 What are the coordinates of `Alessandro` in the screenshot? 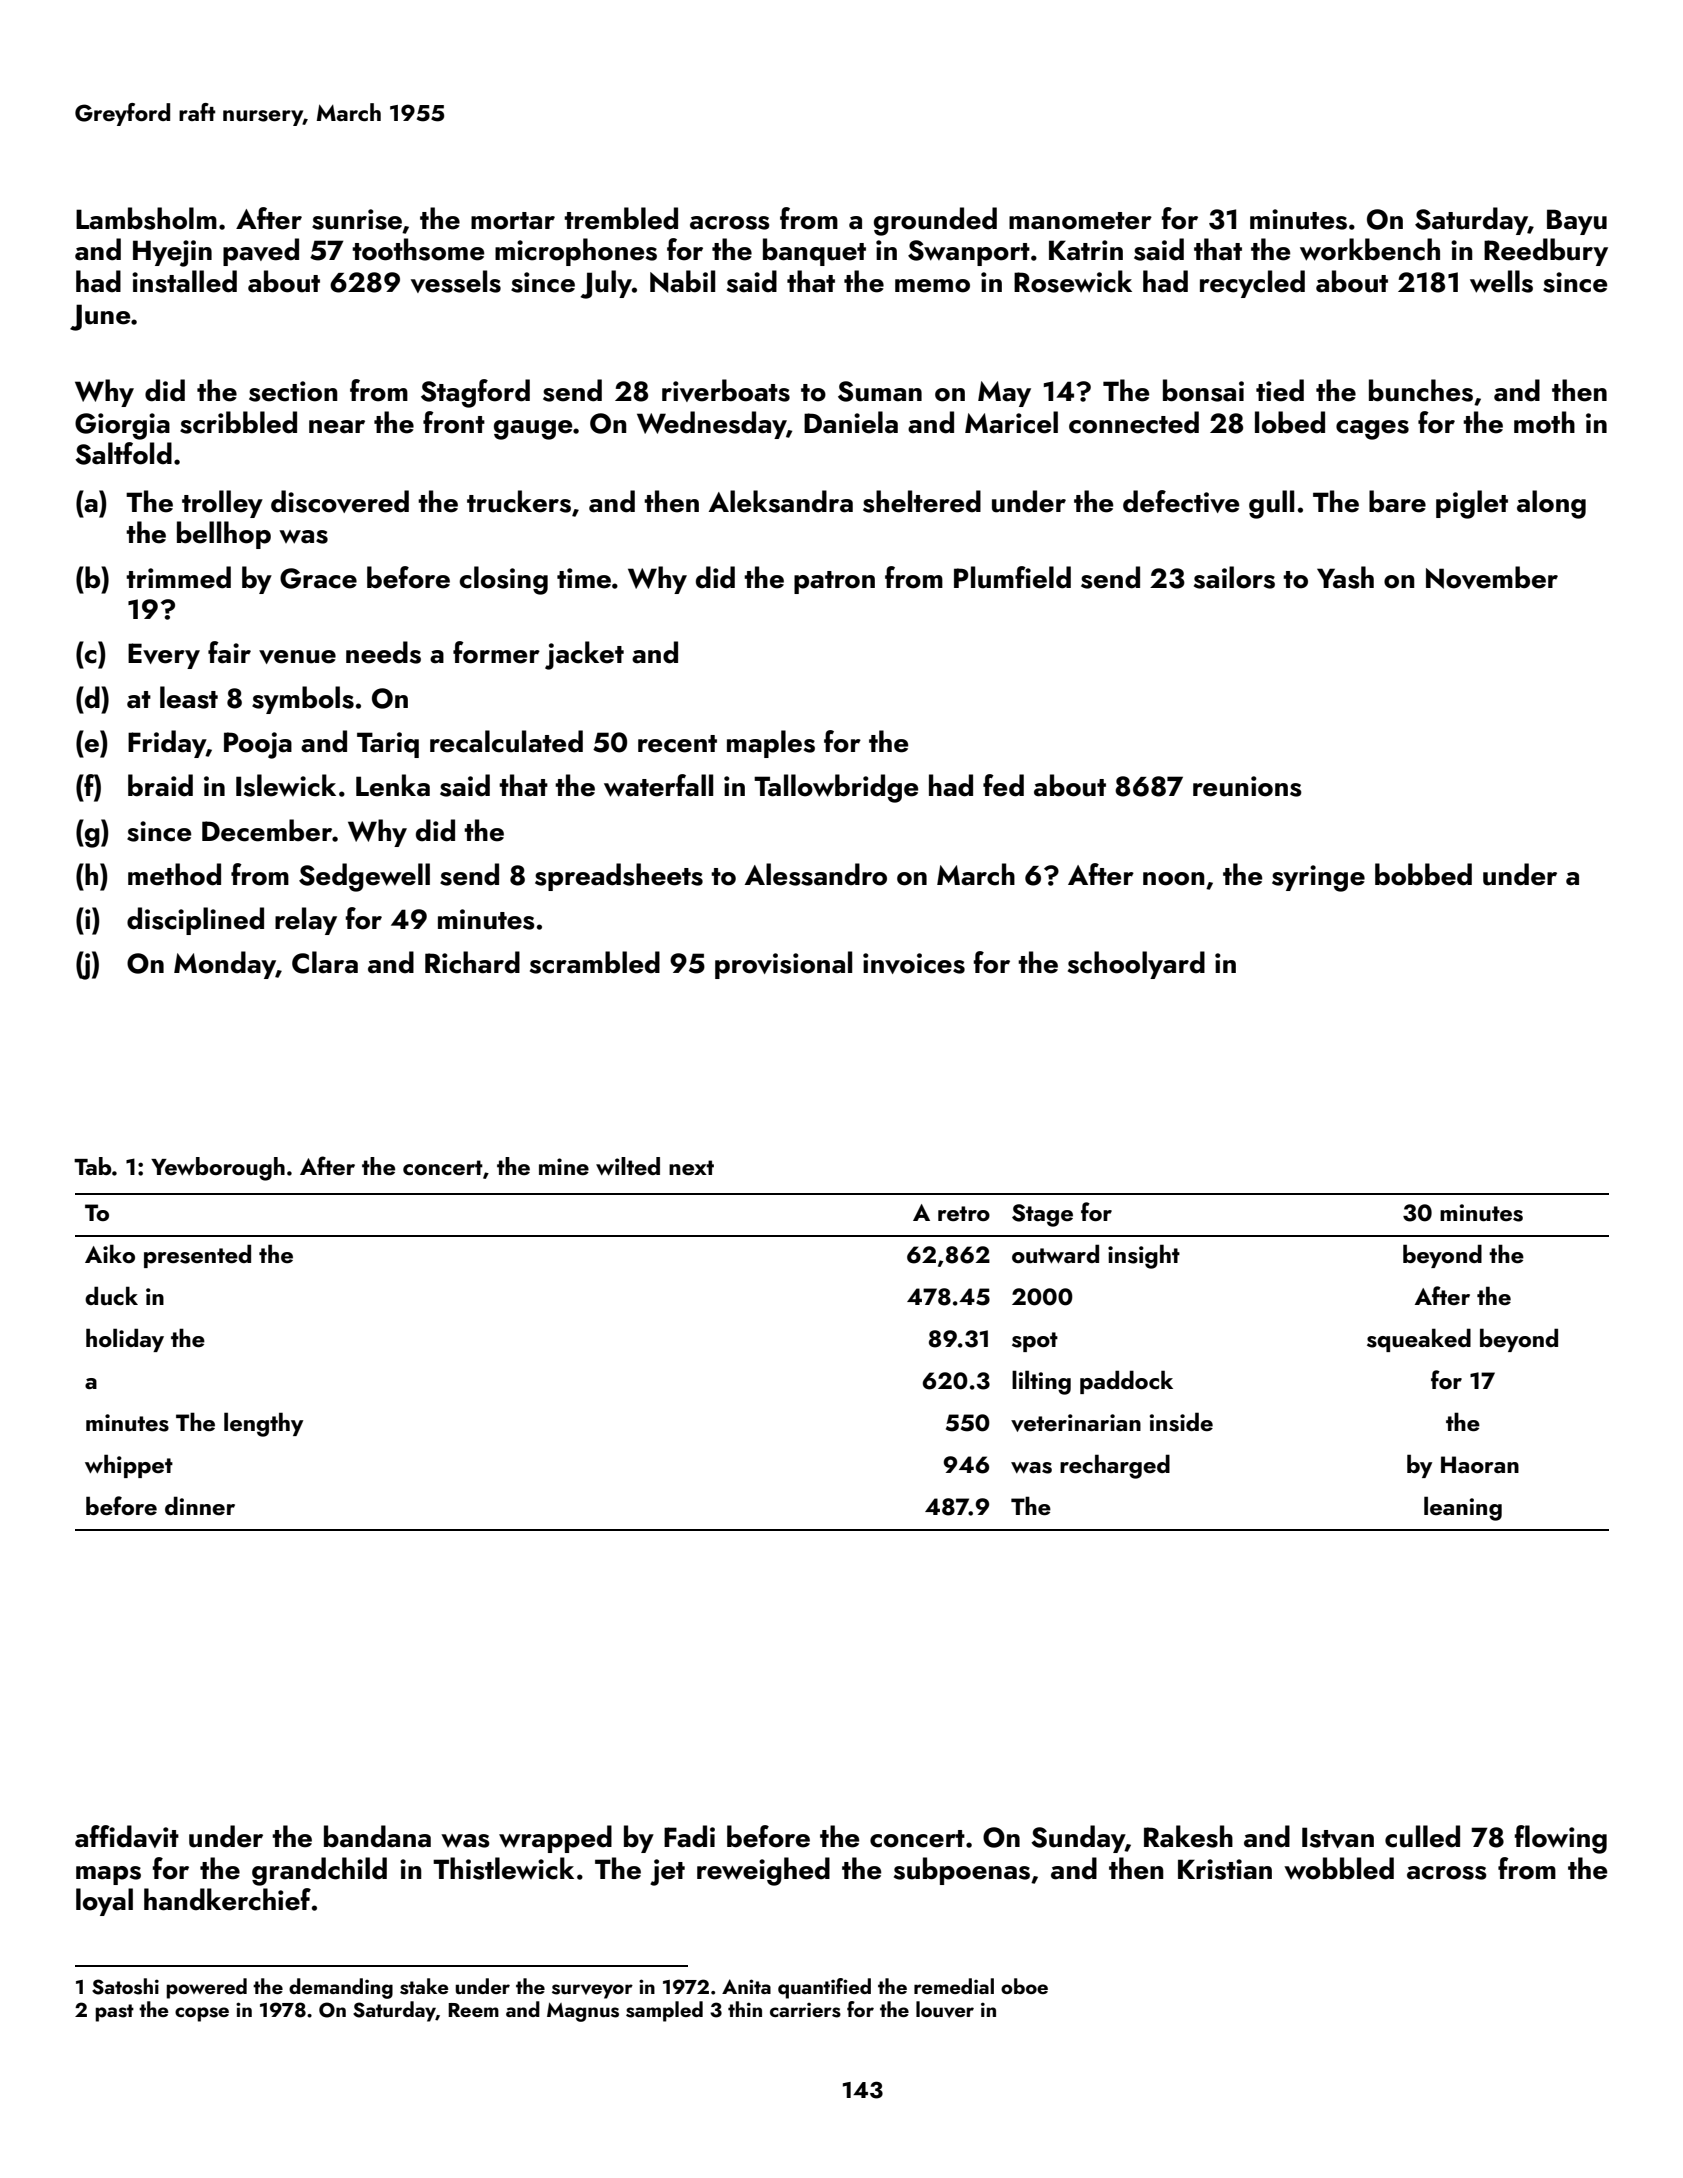 It's located at (816, 874).
